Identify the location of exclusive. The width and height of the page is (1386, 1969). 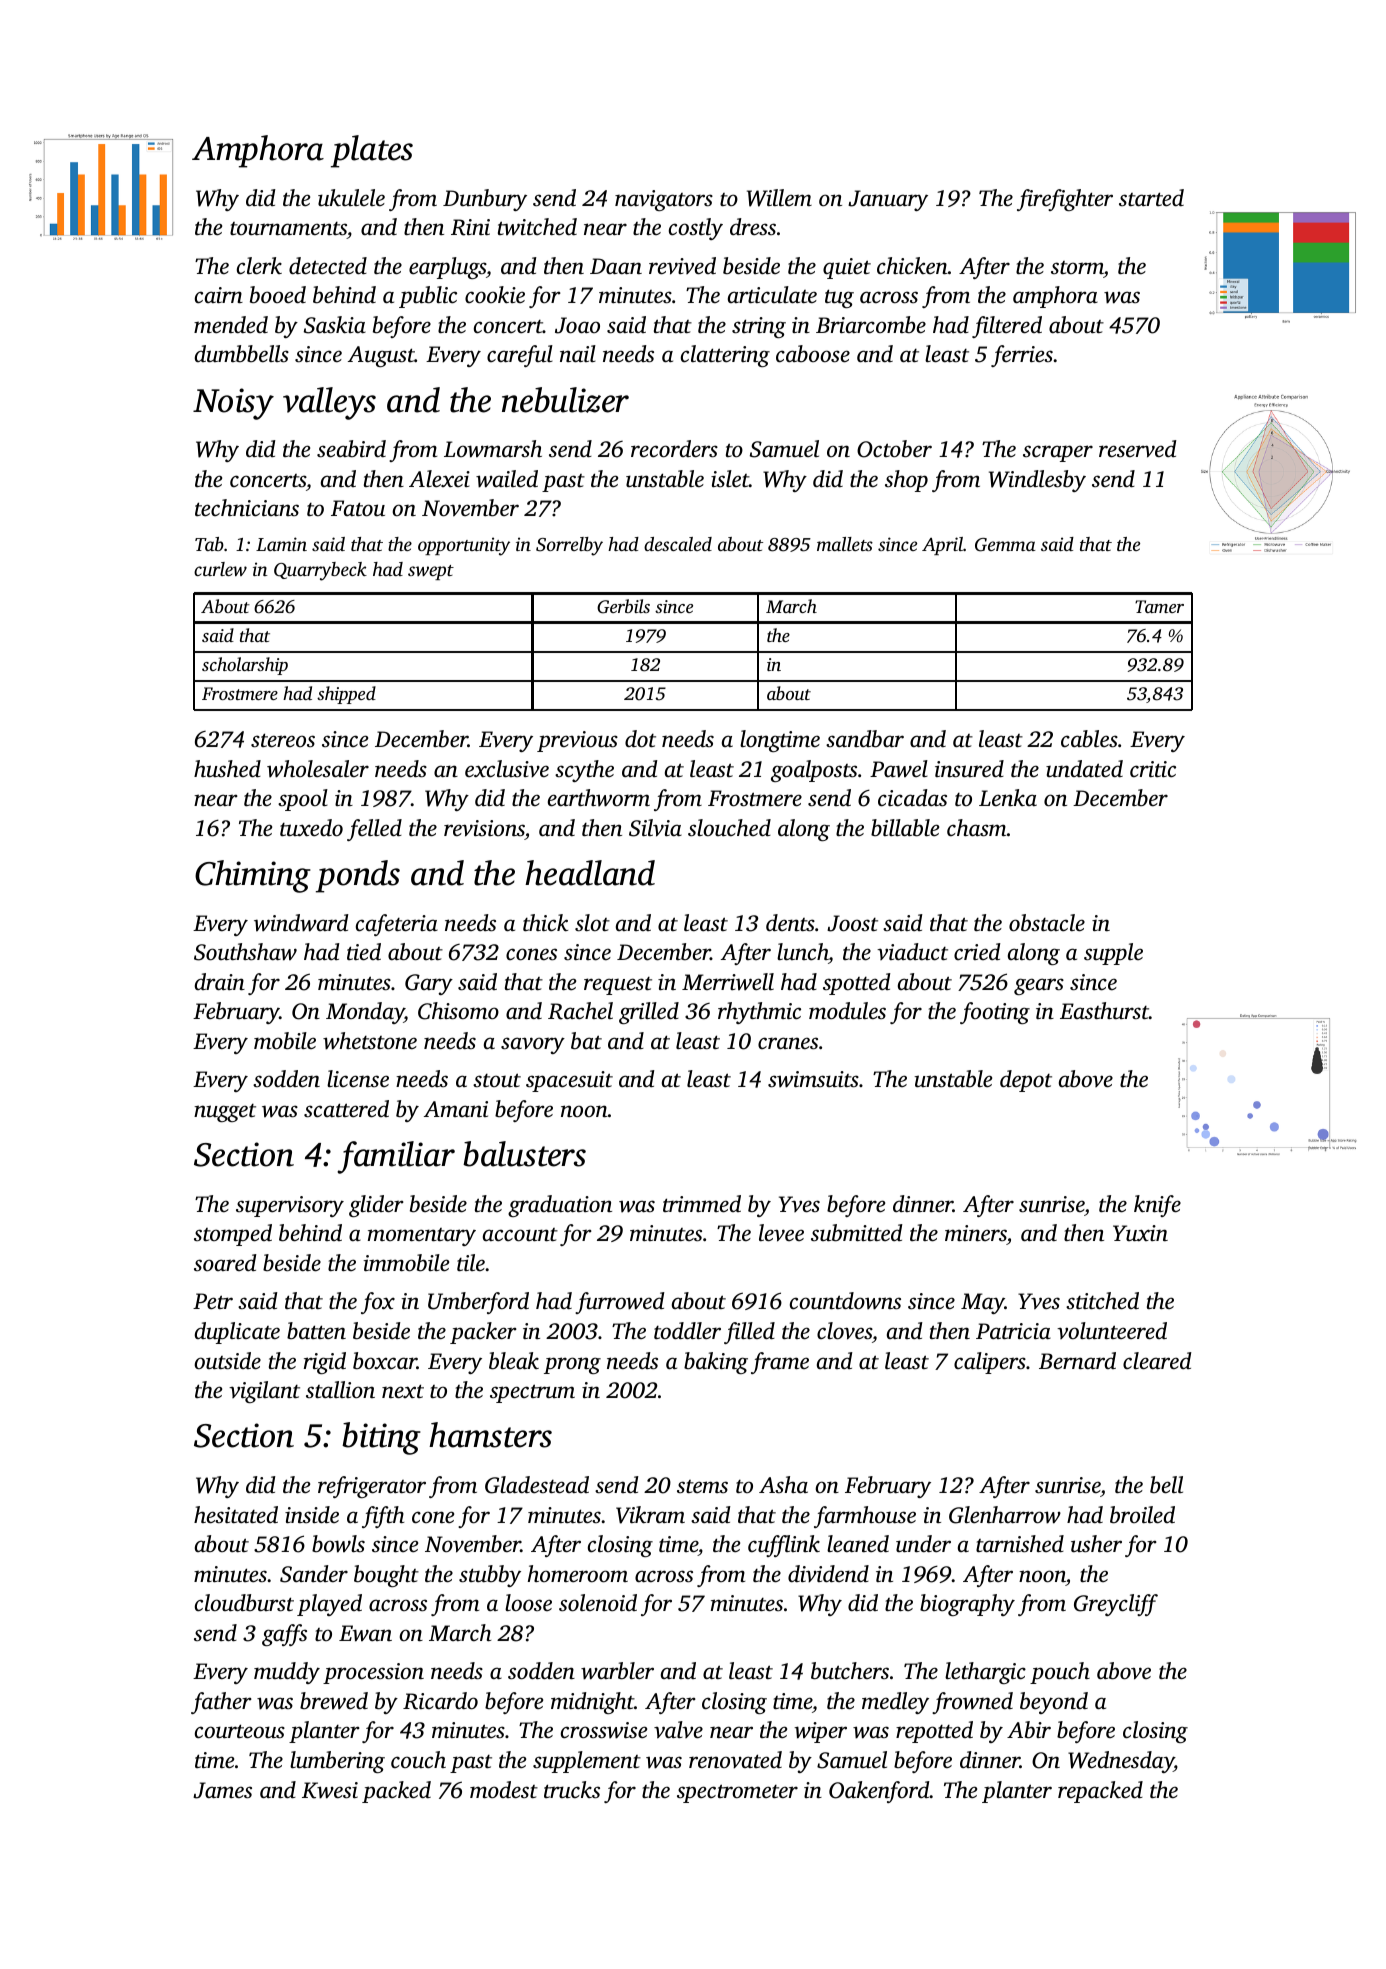
(507, 769).
